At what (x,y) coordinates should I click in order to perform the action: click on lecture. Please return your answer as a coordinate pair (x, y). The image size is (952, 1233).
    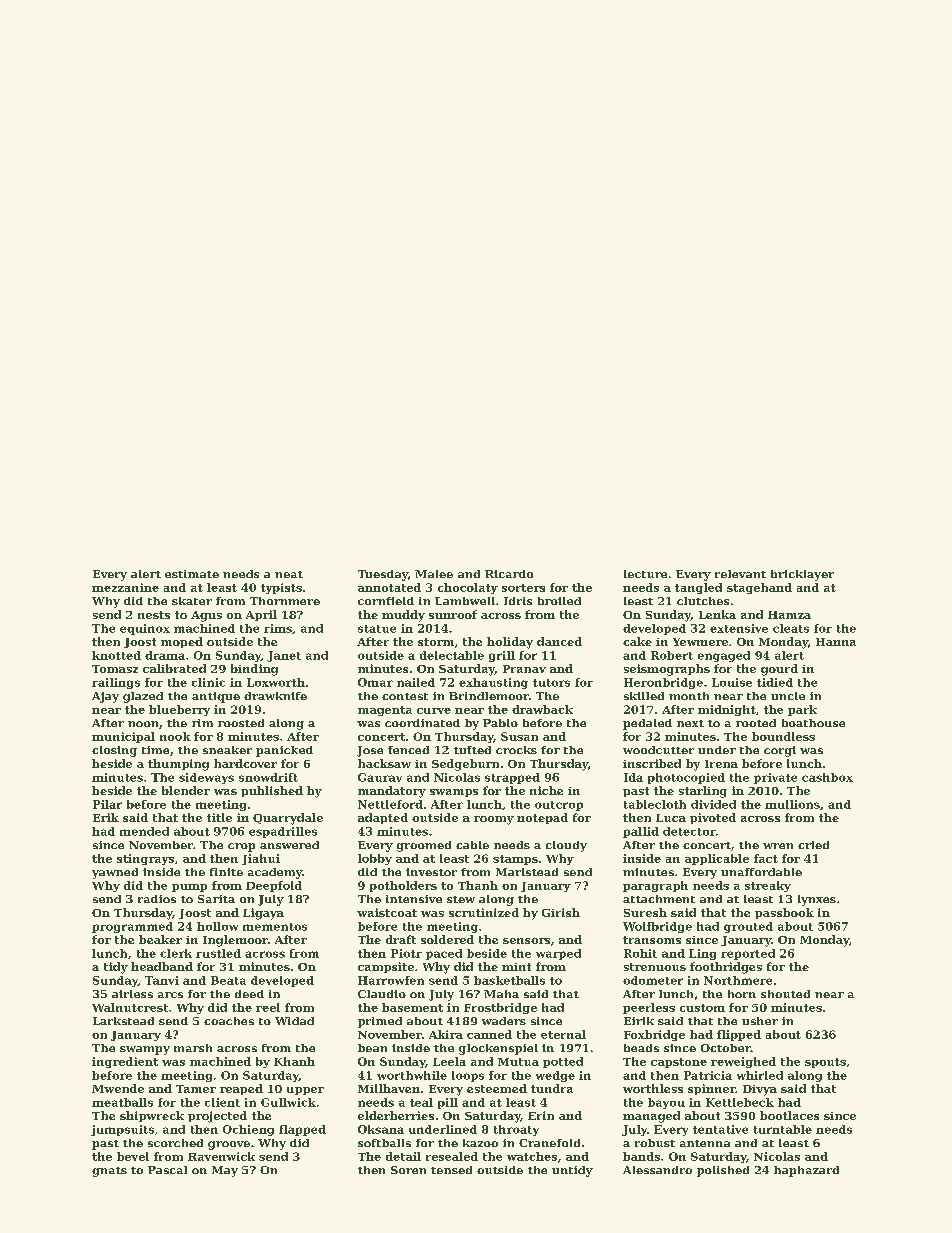
    Looking at the image, I should click on (645, 574).
